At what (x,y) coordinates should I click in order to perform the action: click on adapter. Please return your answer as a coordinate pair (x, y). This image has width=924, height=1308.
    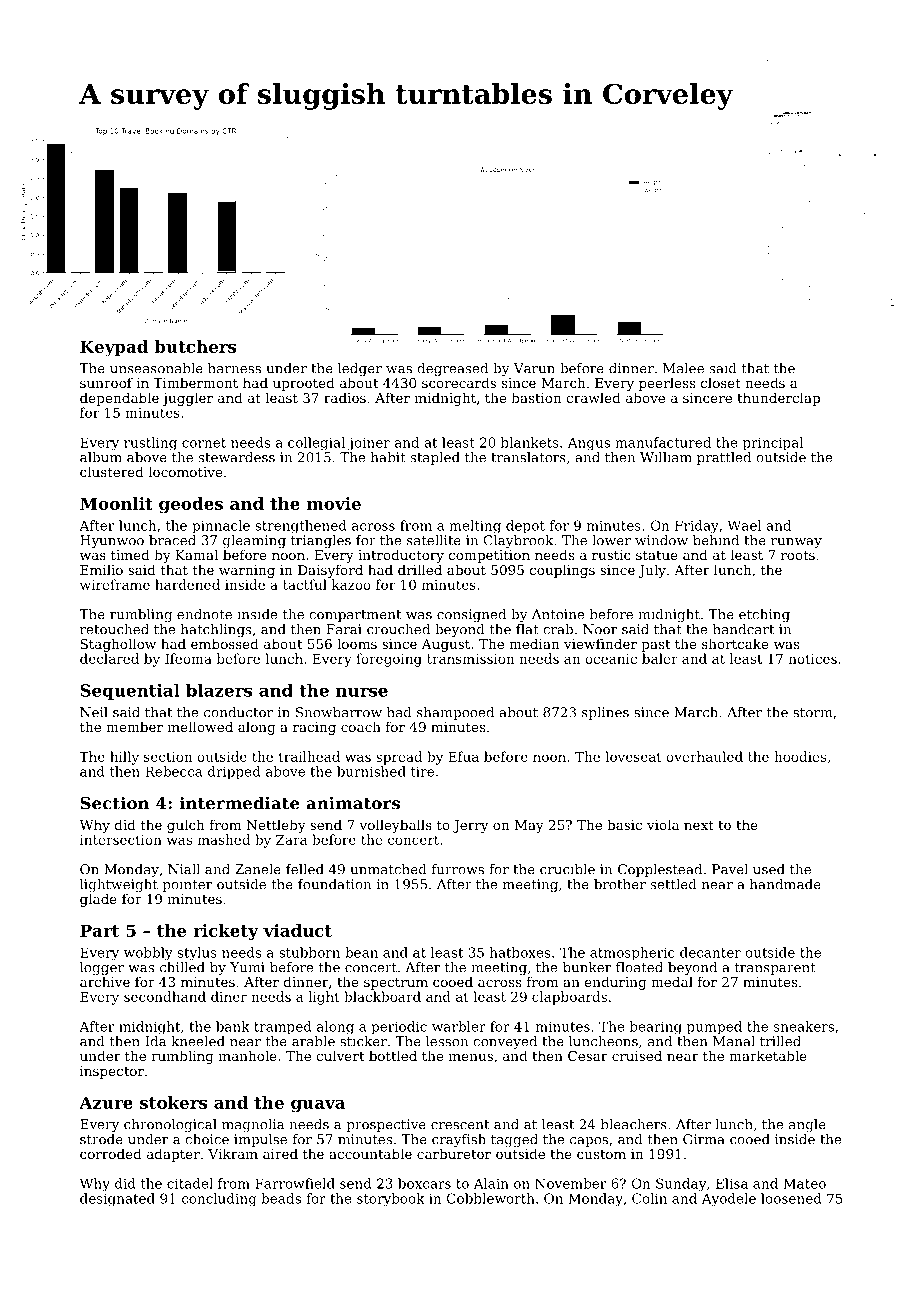
    Looking at the image, I should click on (173, 1155).
